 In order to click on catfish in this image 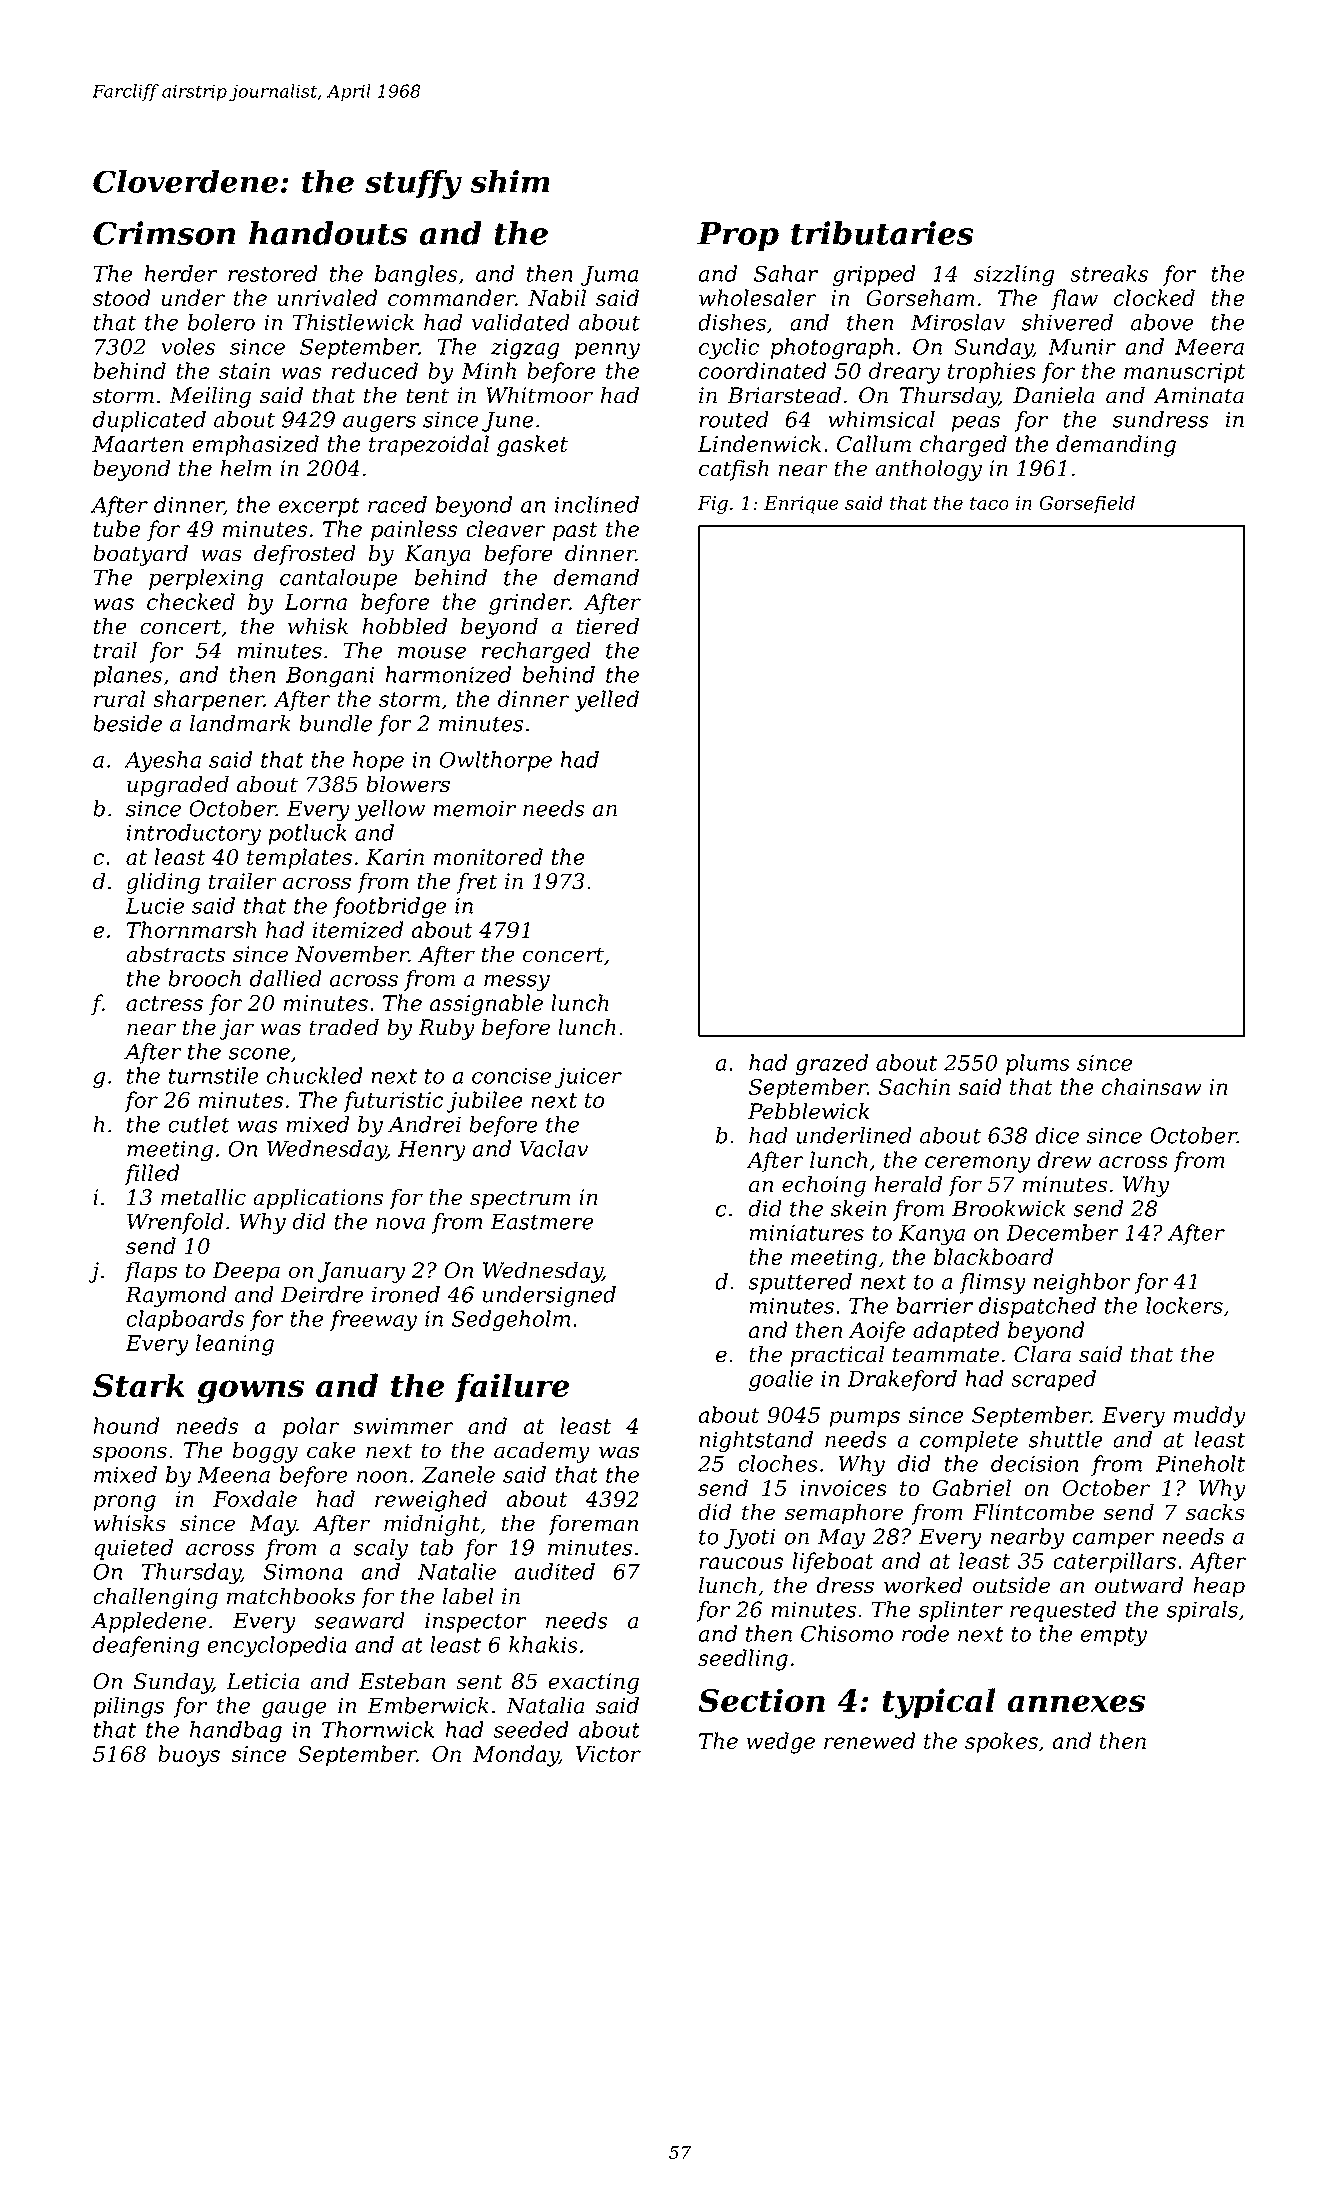, I will do `click(734, 470)`.
